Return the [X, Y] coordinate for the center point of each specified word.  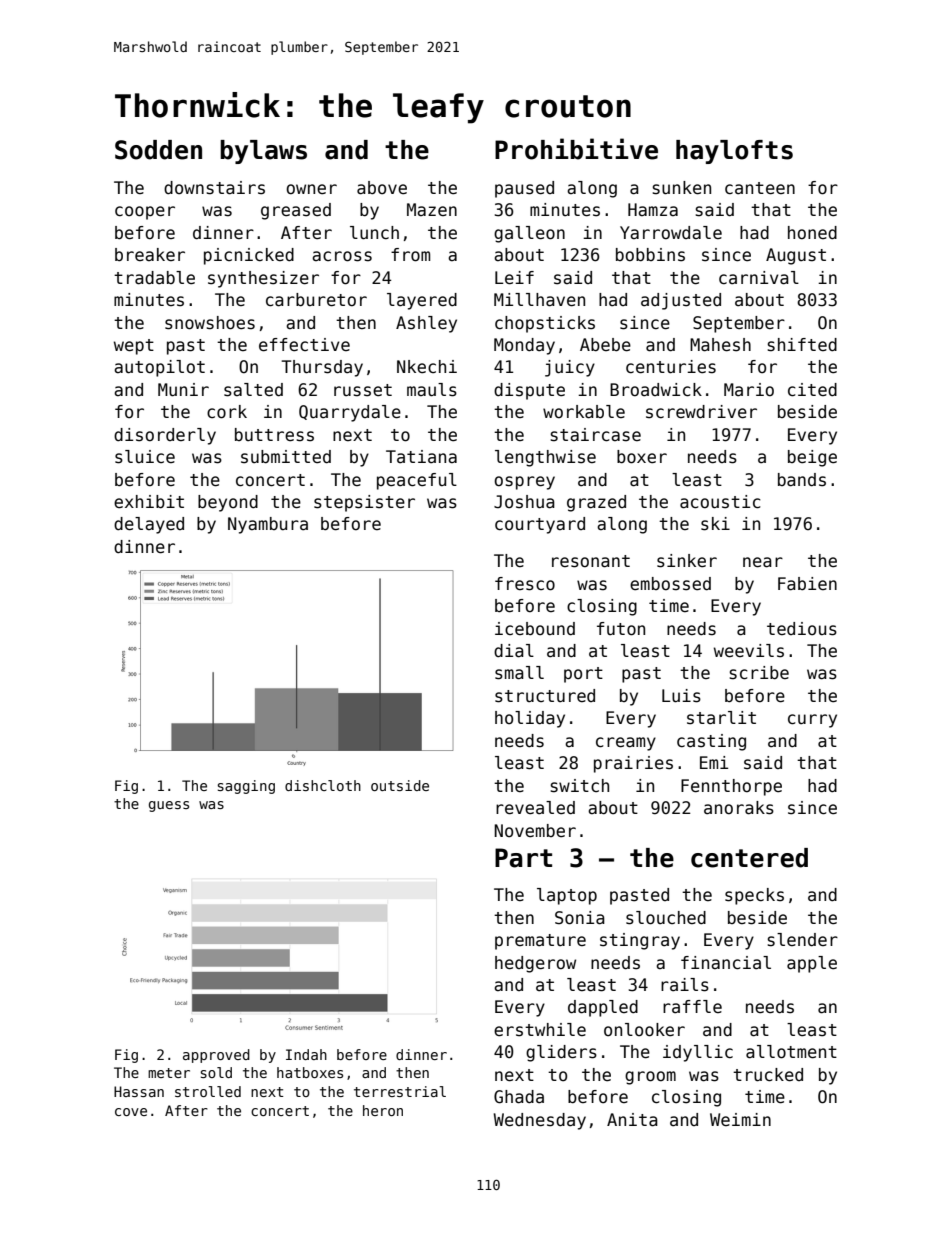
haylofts [734, 152]
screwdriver [701, 412]
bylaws [263, 152]
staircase [596, 435]
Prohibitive [576, 149]
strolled [208, 1091]
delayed [149, 525]
